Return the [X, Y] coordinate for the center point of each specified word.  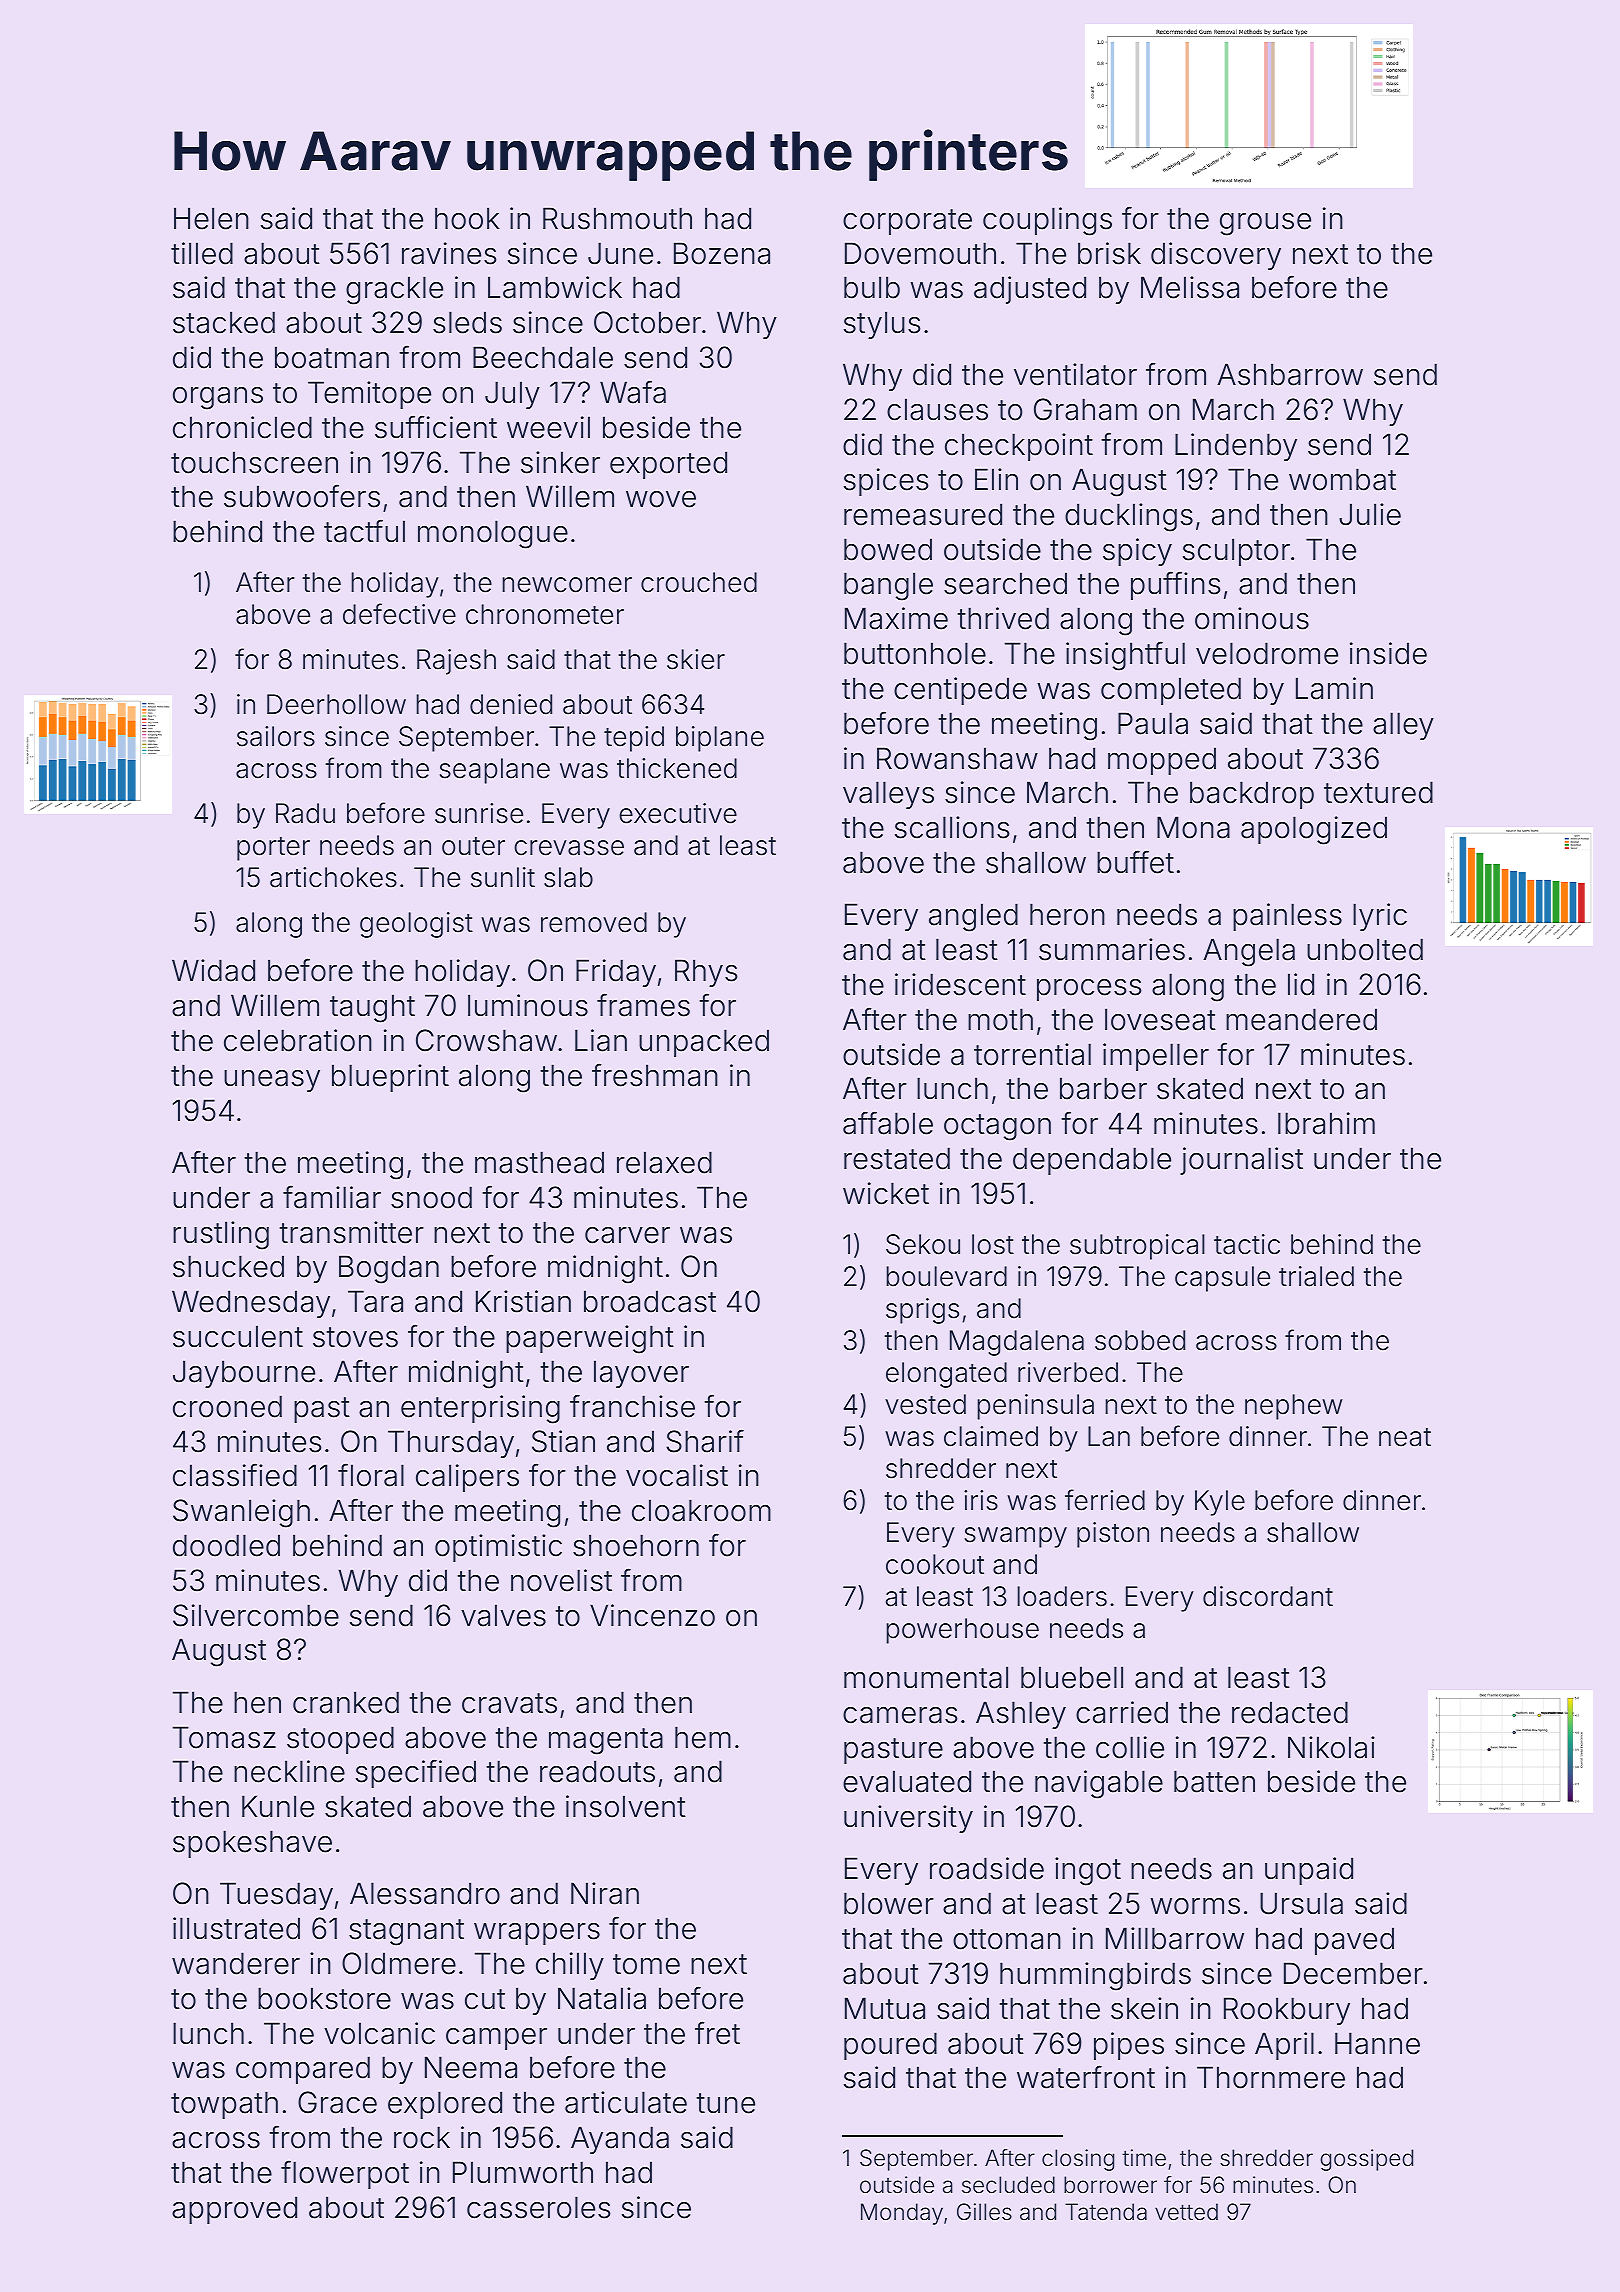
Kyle [1220, 1503]
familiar [332, 1197]
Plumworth [523, 2172]
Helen [211, 218]
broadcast [650, 1301]
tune [725, 2103]
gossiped [1366, 2160]
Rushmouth [617, 218]
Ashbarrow [1290, 374]
